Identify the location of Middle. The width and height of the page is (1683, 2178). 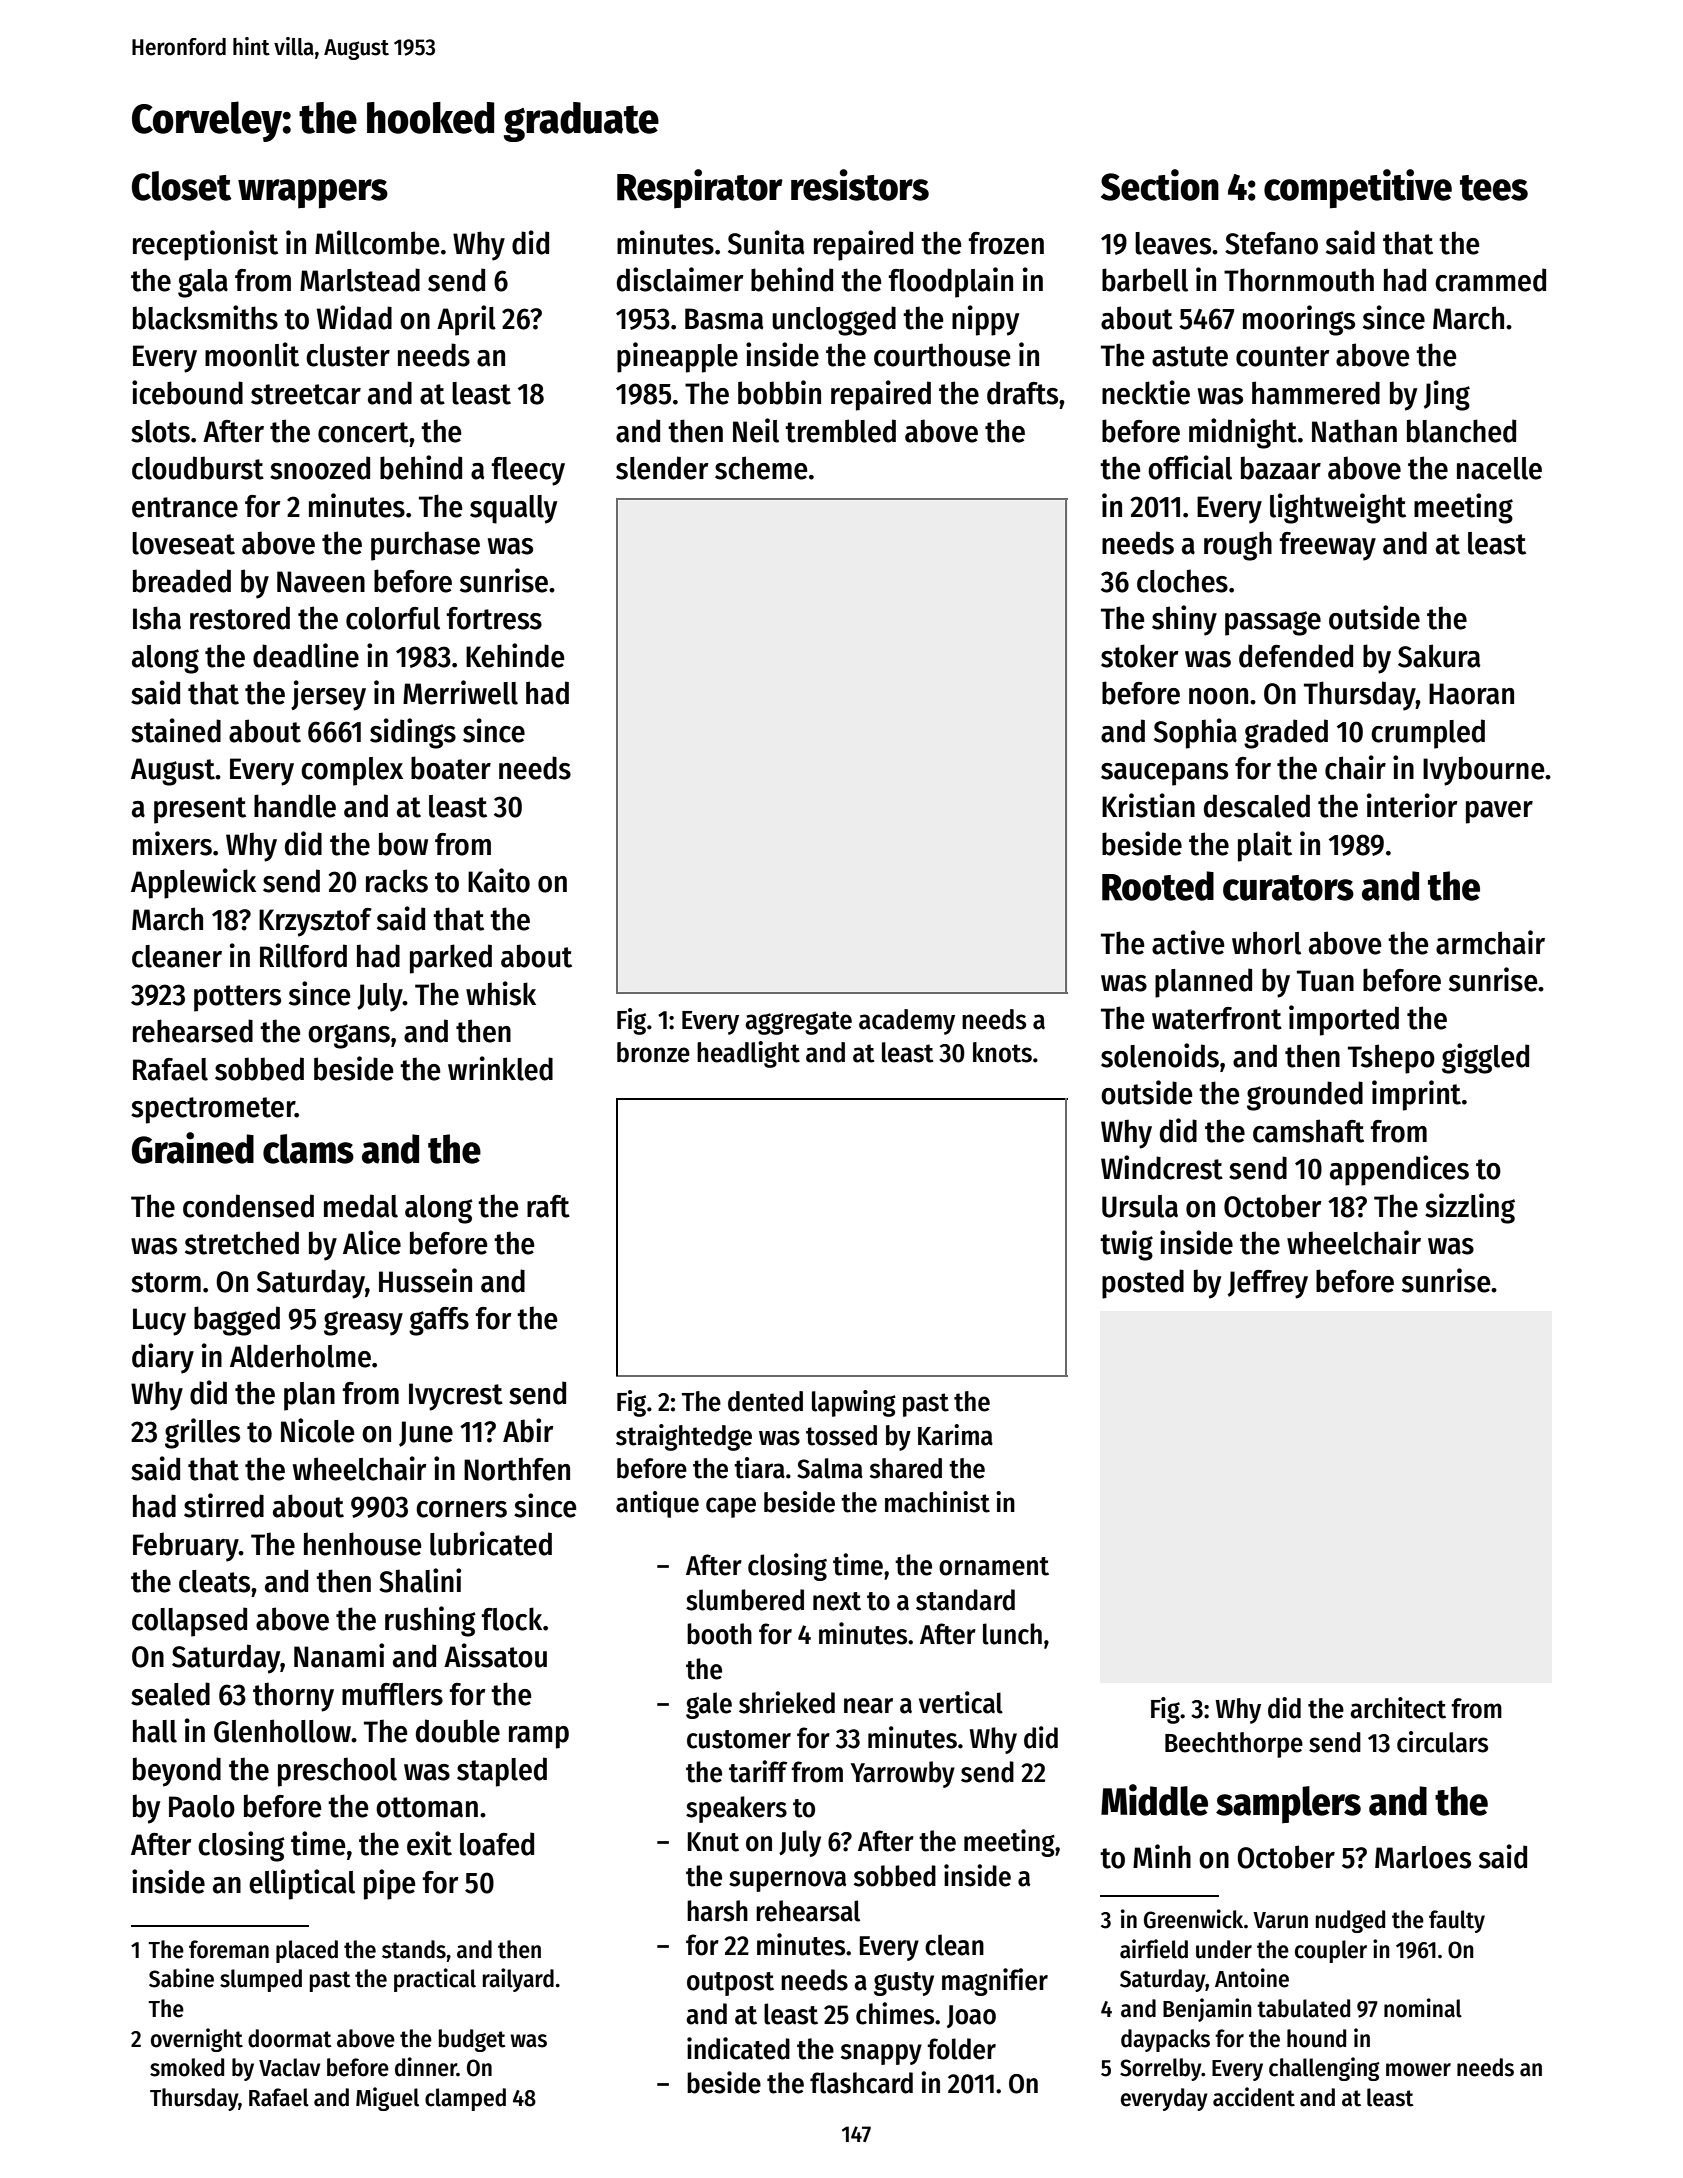
(1154, 1800).
